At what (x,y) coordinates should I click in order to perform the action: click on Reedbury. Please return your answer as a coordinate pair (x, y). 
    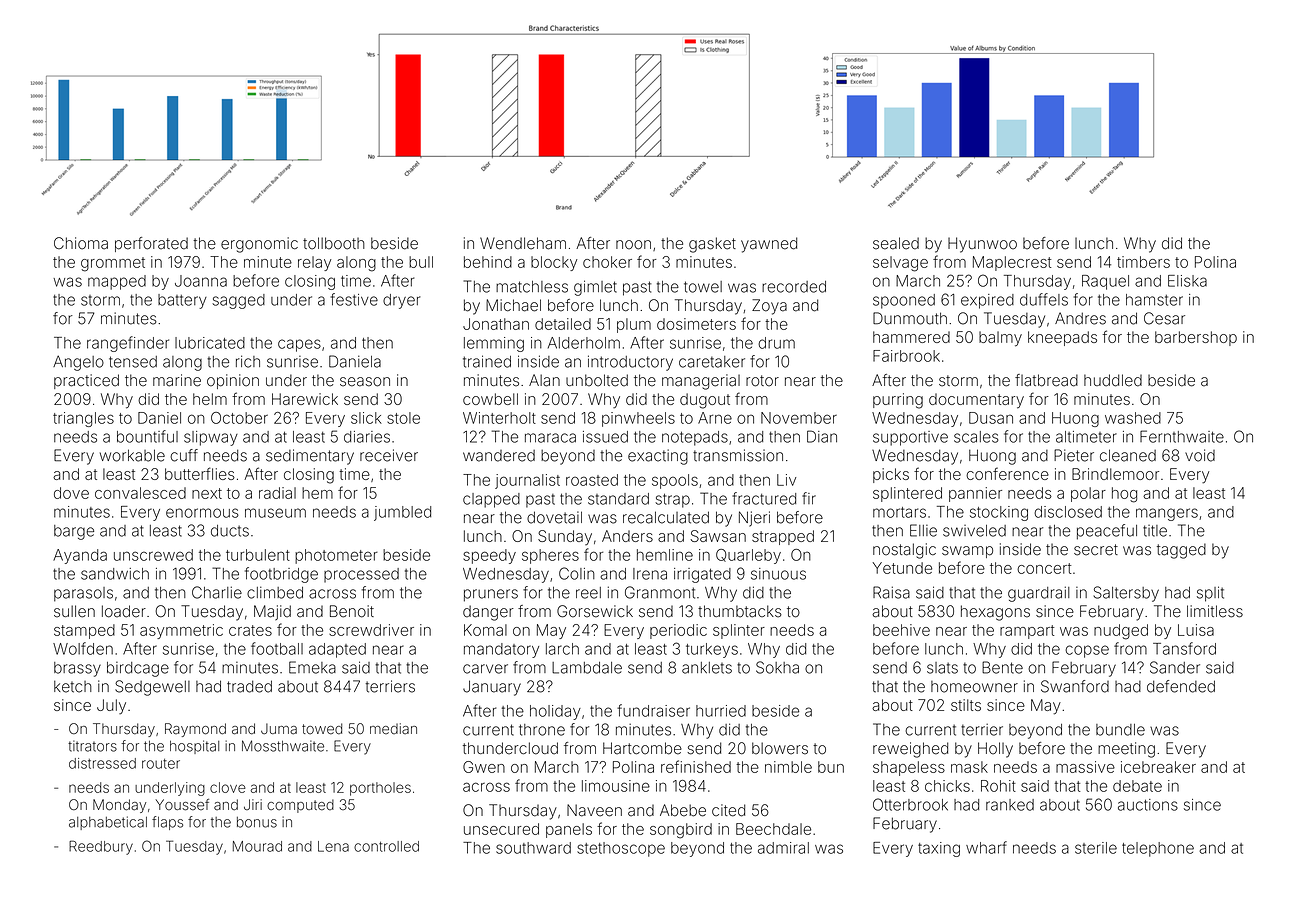
    Looking at the image, I should click on (101, 847).
